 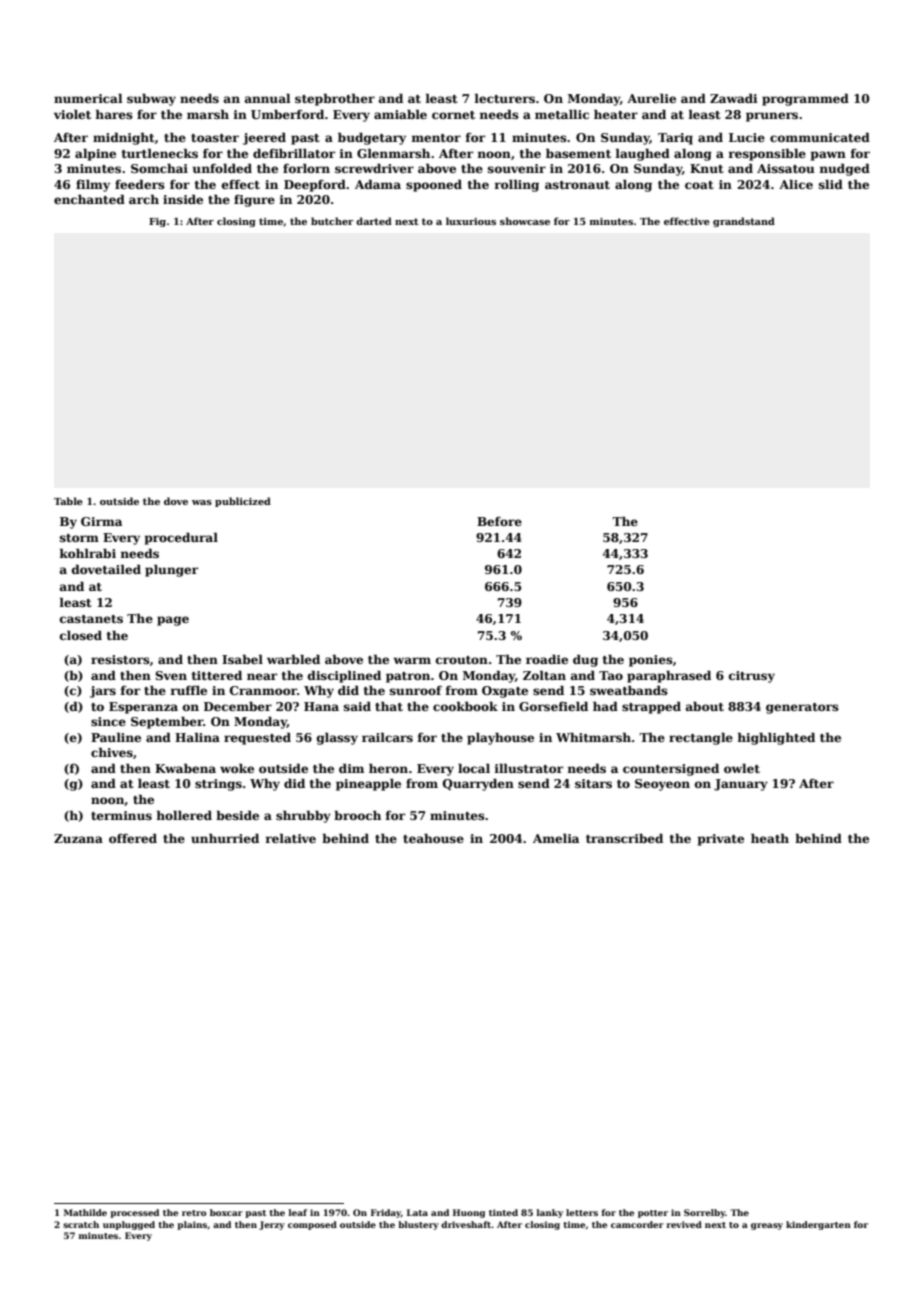 What do you see at coordinates (226, 1212) in the page?
I see `boxcar` at bounding box center [226, 1212].
